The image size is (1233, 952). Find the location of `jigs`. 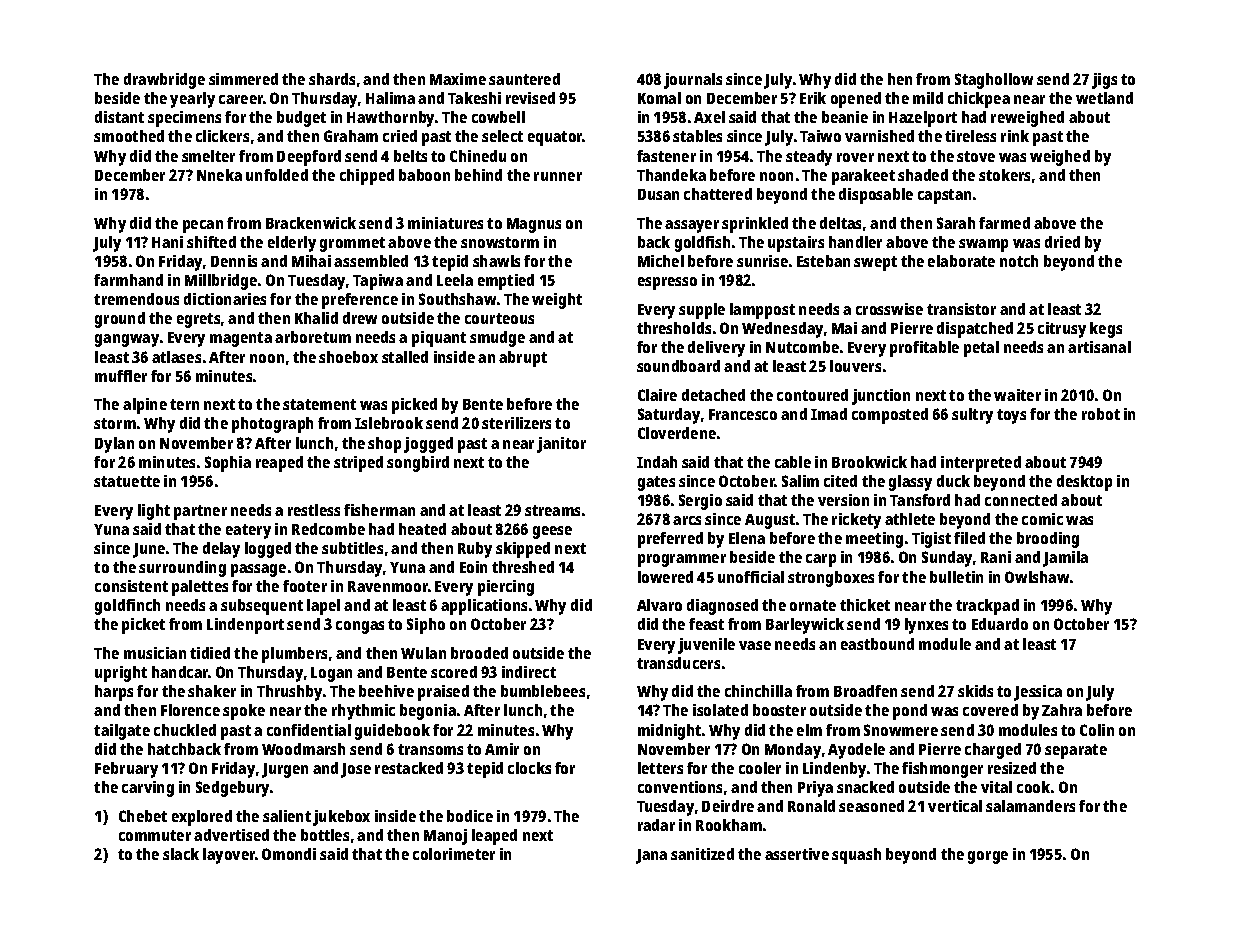

jigs is located at coordinates (1104, 81).
